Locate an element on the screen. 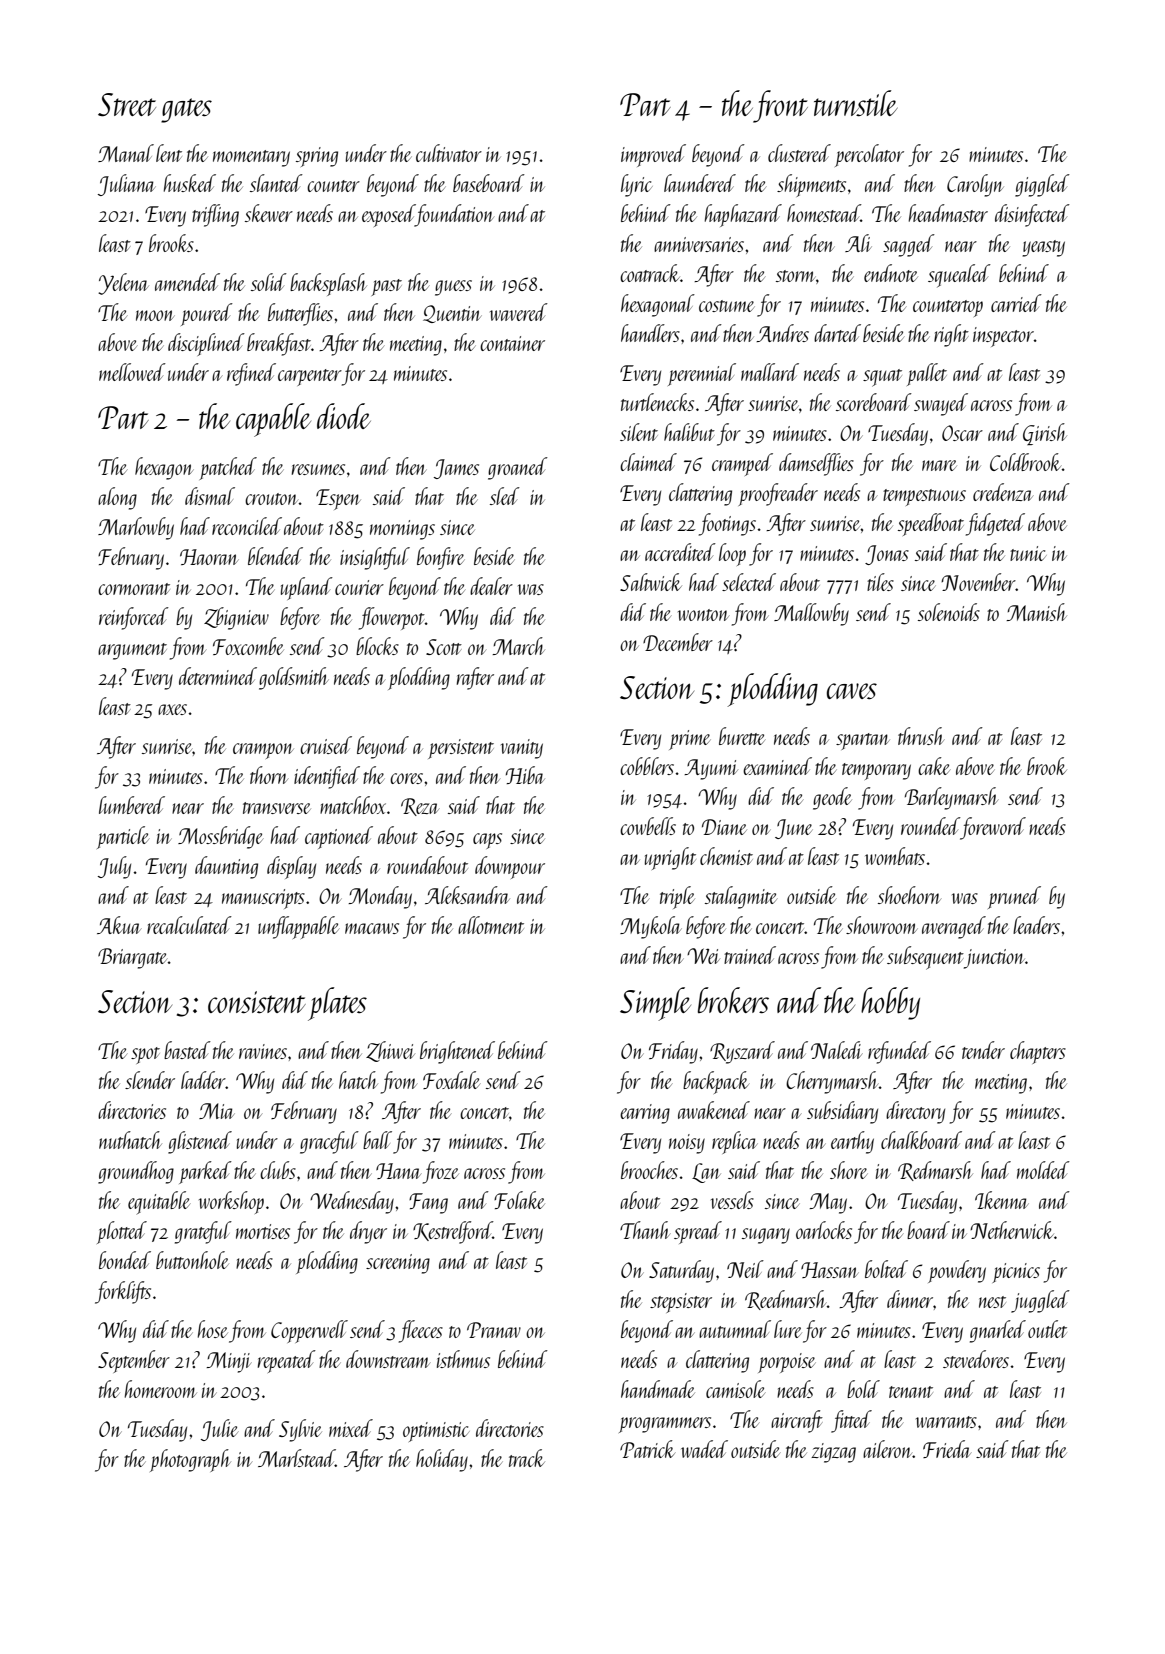 The height and width of the screenshot is (1654, 1165). Saturday is located at coordinates (681, 1271).
